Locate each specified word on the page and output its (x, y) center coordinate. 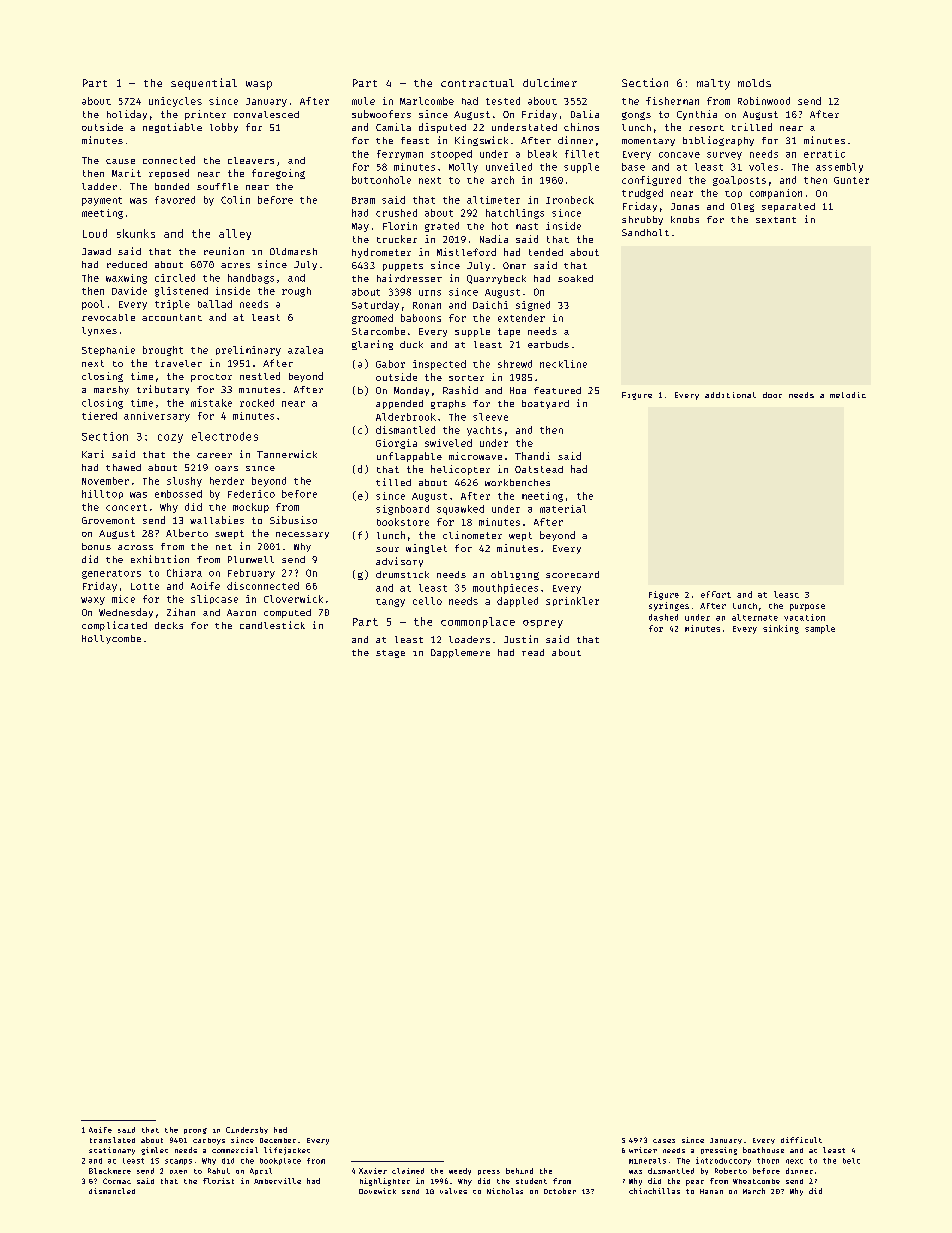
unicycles (175, 102)
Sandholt (645, 232)
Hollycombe (111, 639)
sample (820, 629)
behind (519, 1171)
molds (754, 83)
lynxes (99, 331)
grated (442, 227)
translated (112, 1140)
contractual (477, 83)
